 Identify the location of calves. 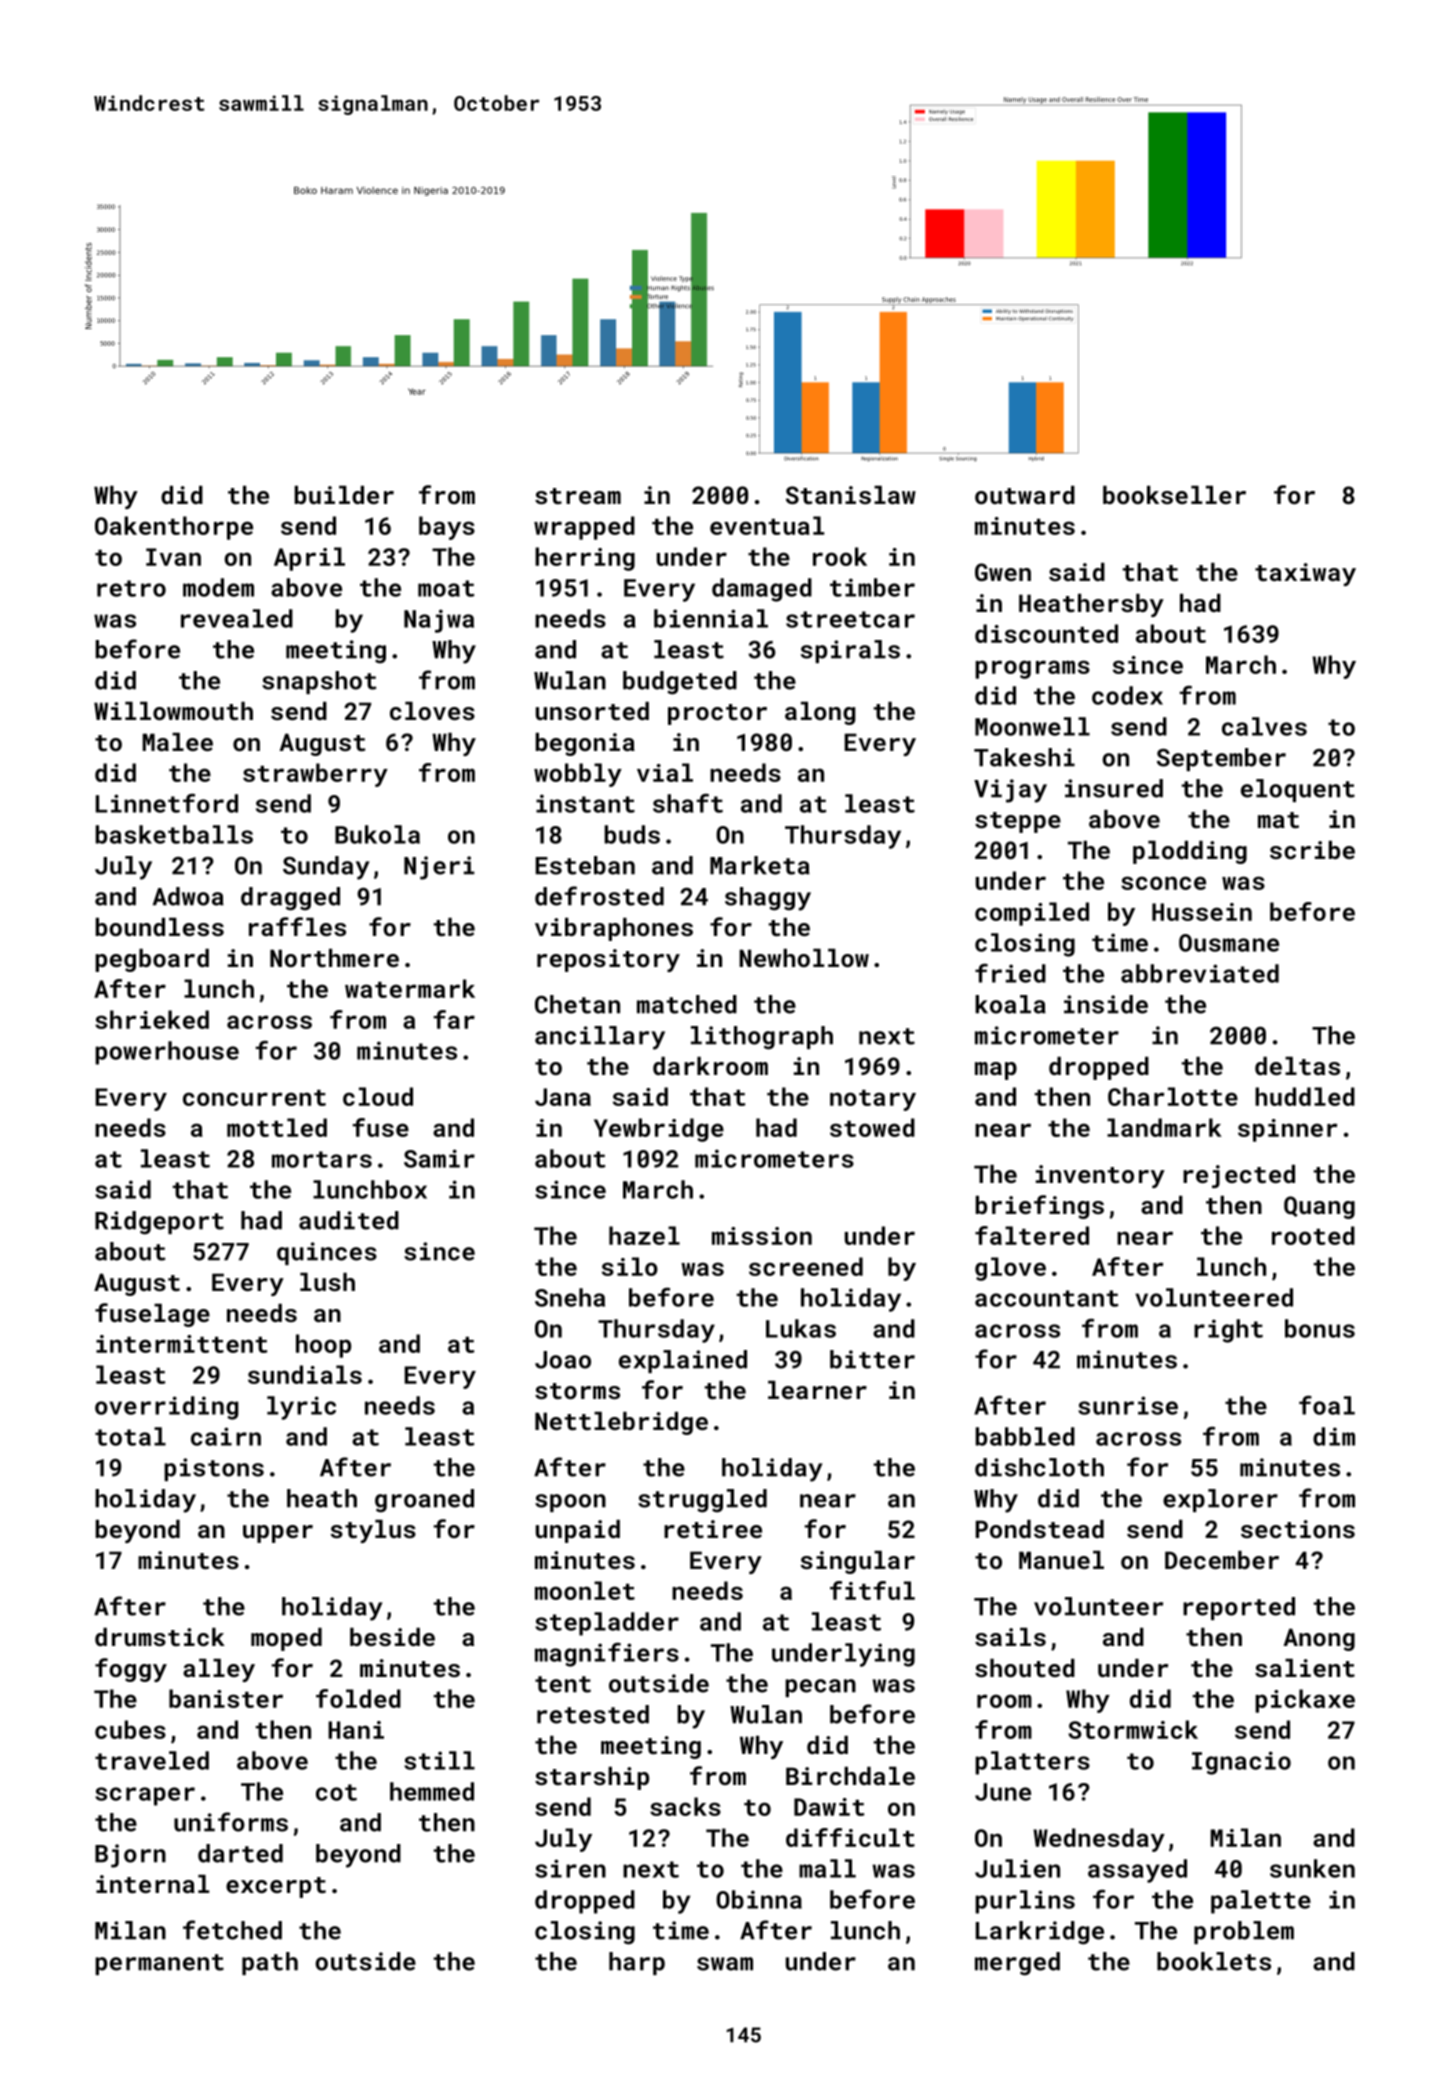
(1264, 726).
